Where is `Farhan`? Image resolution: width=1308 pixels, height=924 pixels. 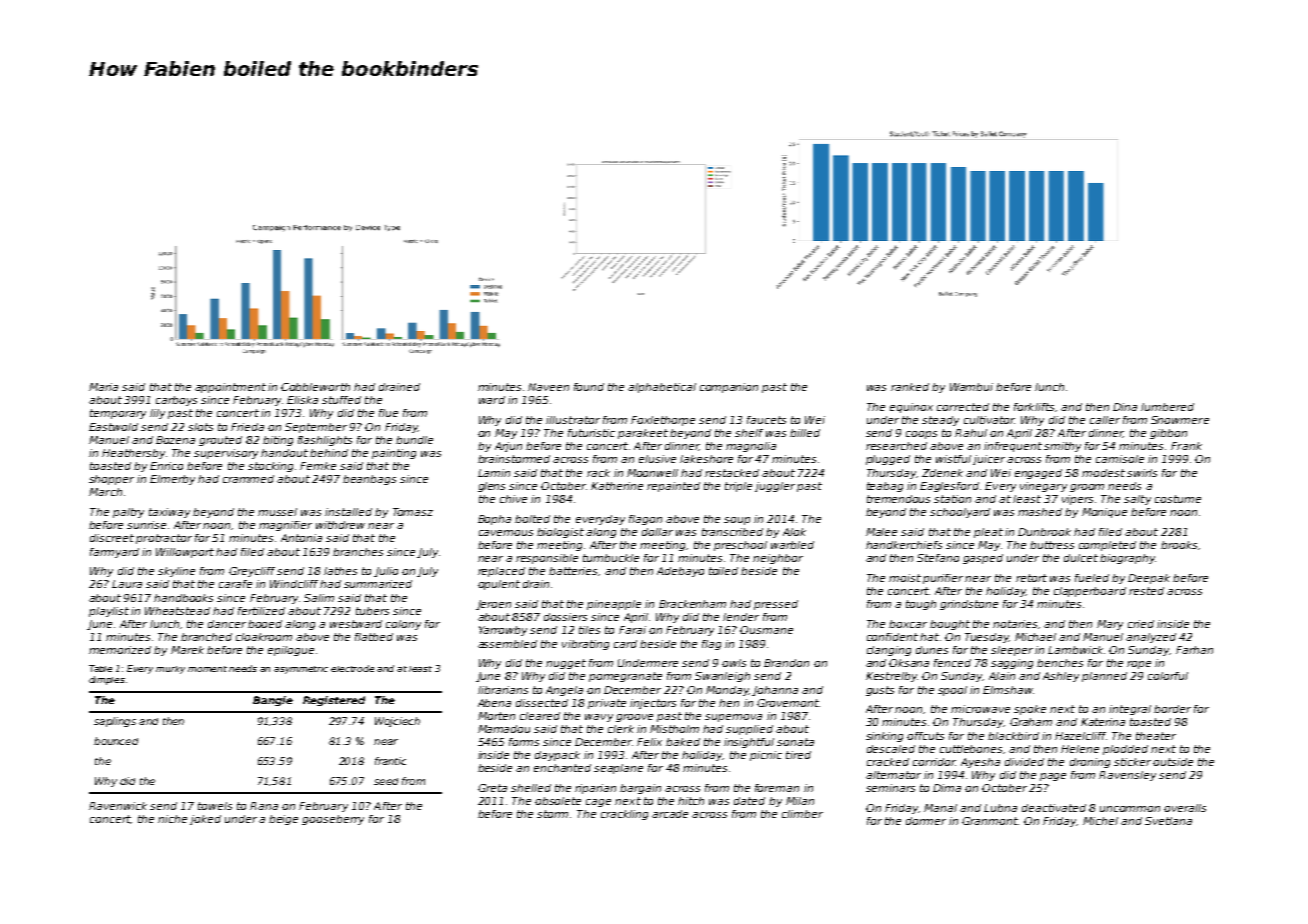 Farhan is located at coordinates (1194, 650).
